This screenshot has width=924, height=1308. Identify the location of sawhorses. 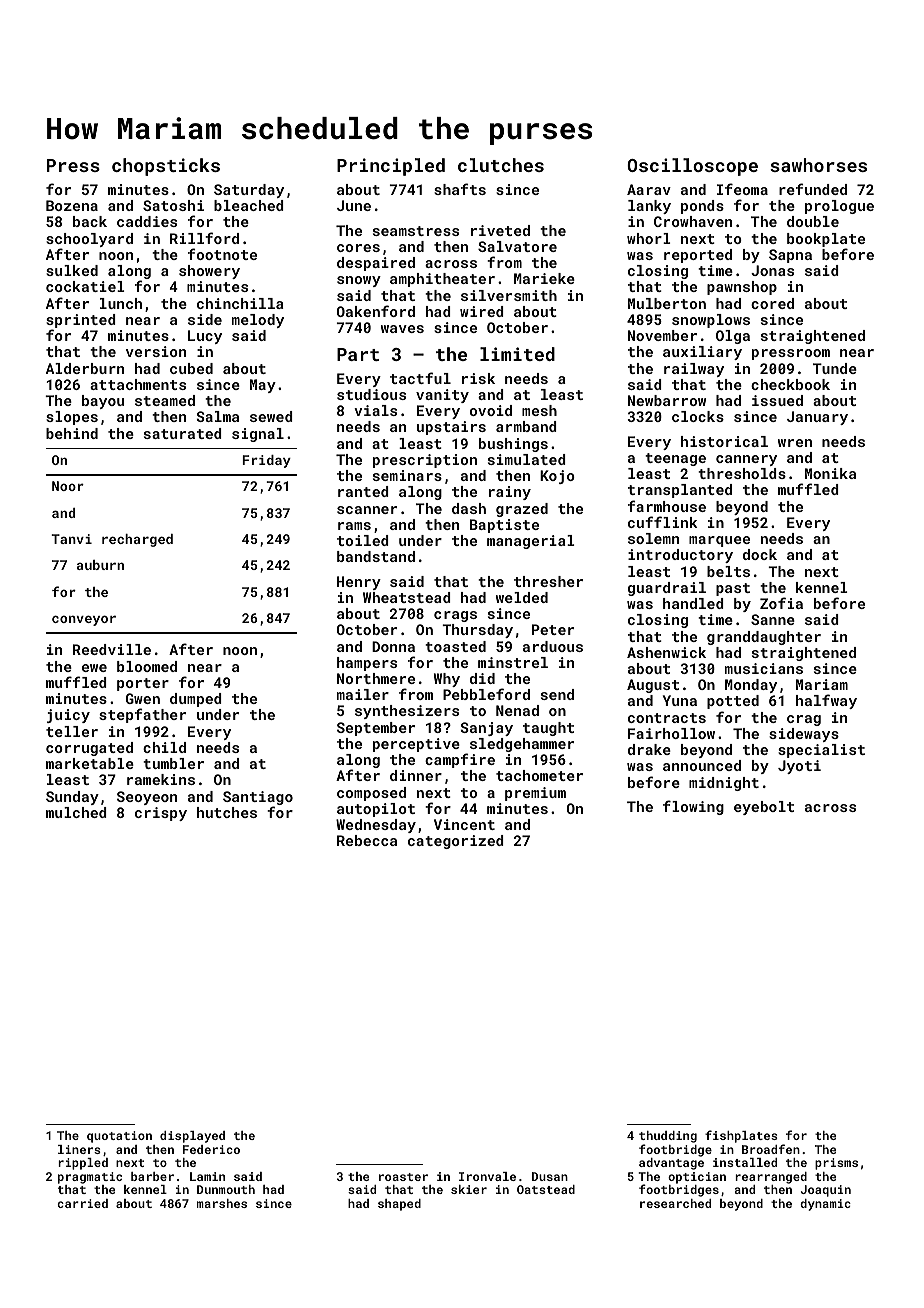
(818, 165).
